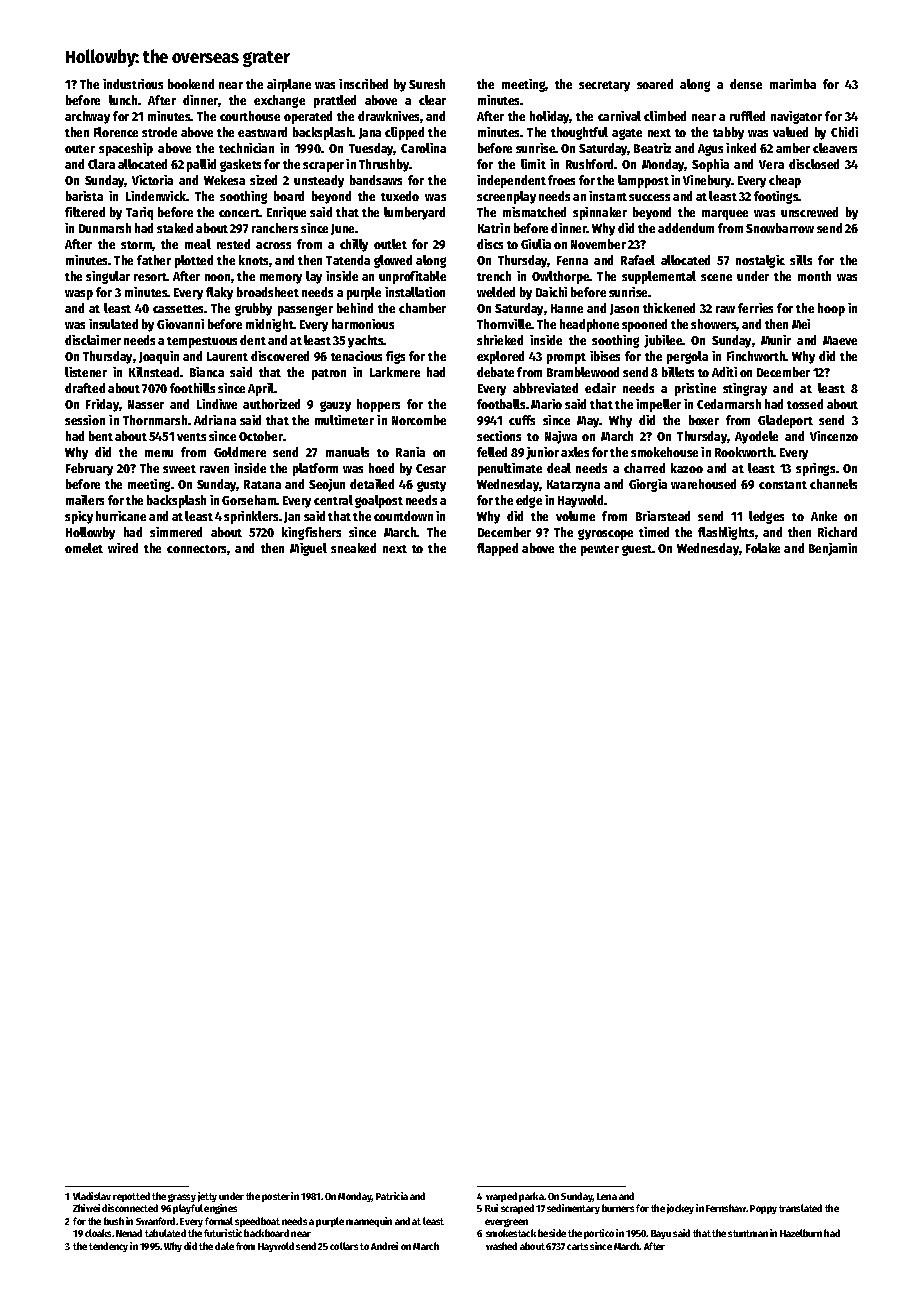 The width and height of the image is (924, 1308). I want to click on connectors, so click(197, 550).
